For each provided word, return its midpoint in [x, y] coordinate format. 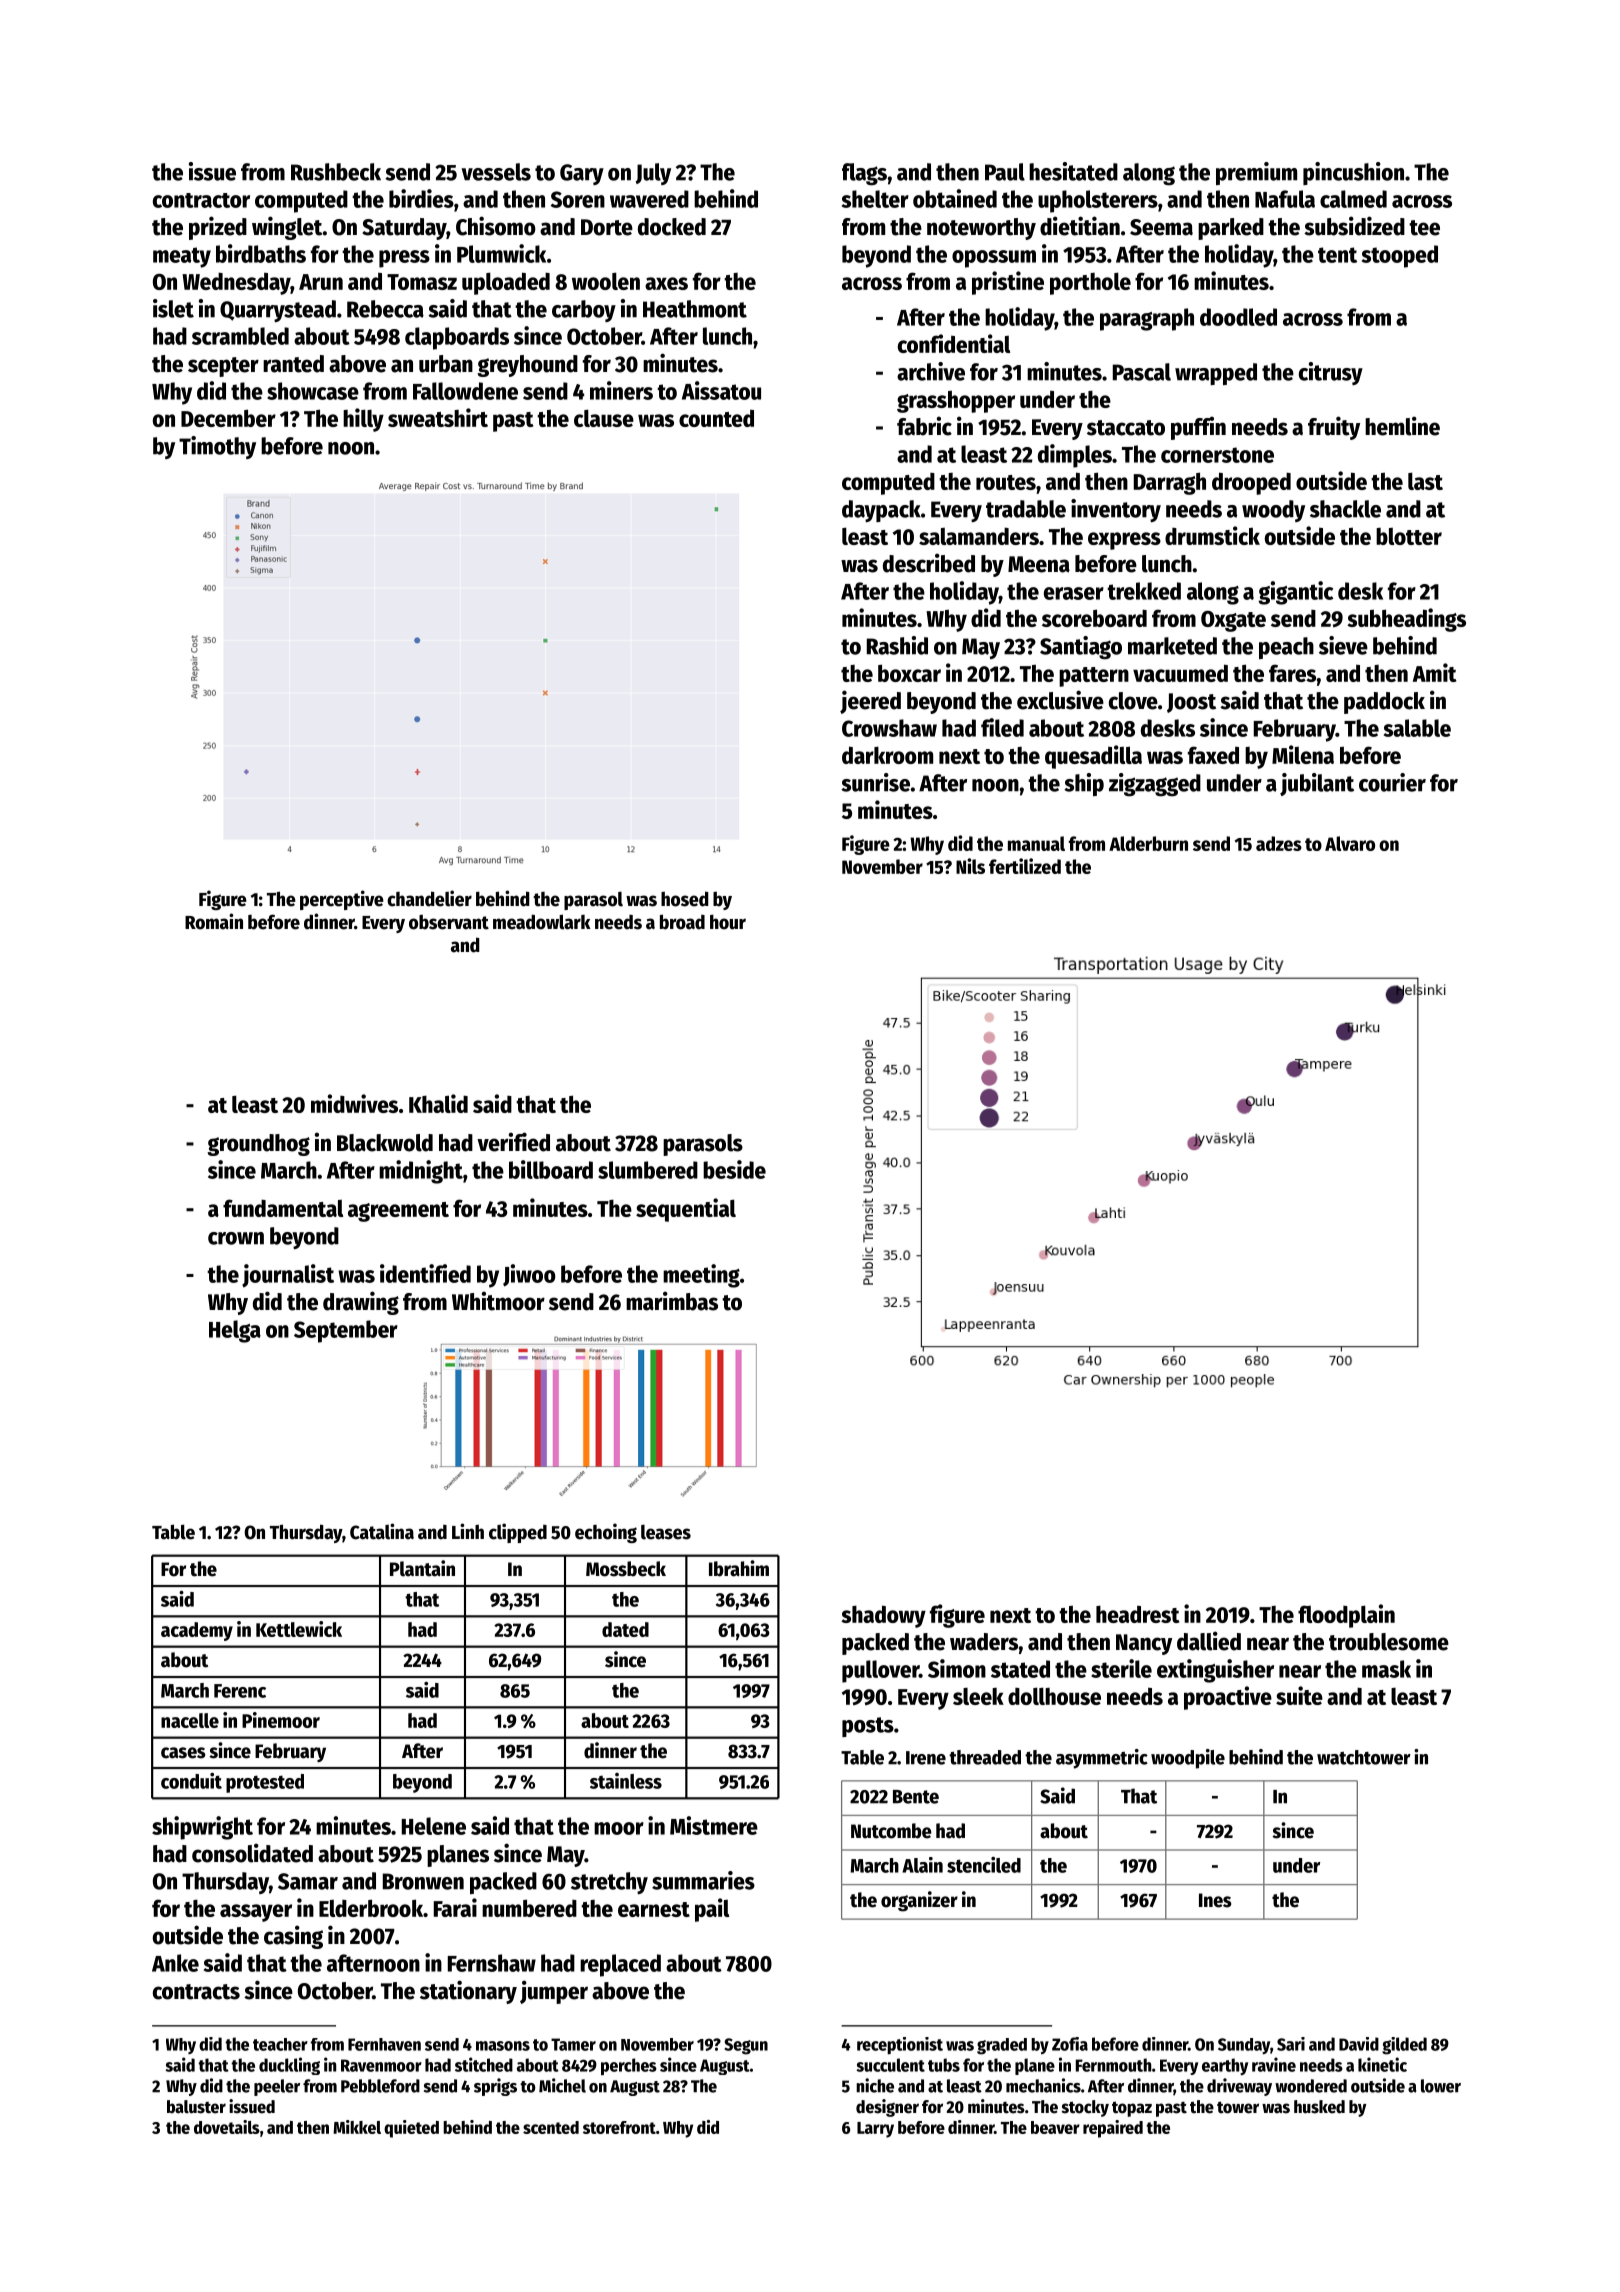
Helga [235, 1331]
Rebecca [385, 309]
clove [1133, 701]
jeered [870, 702]
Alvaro [1350, 843]
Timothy [217, 447]
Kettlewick [299, 1629]
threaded [985, 1757]
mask [1386, 1669]
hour [728, 922]
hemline [1402, 426]
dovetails [227, 2127]
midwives [354, 1103]
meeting [701, 1276]
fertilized [1025, 866]
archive [931, 371]
